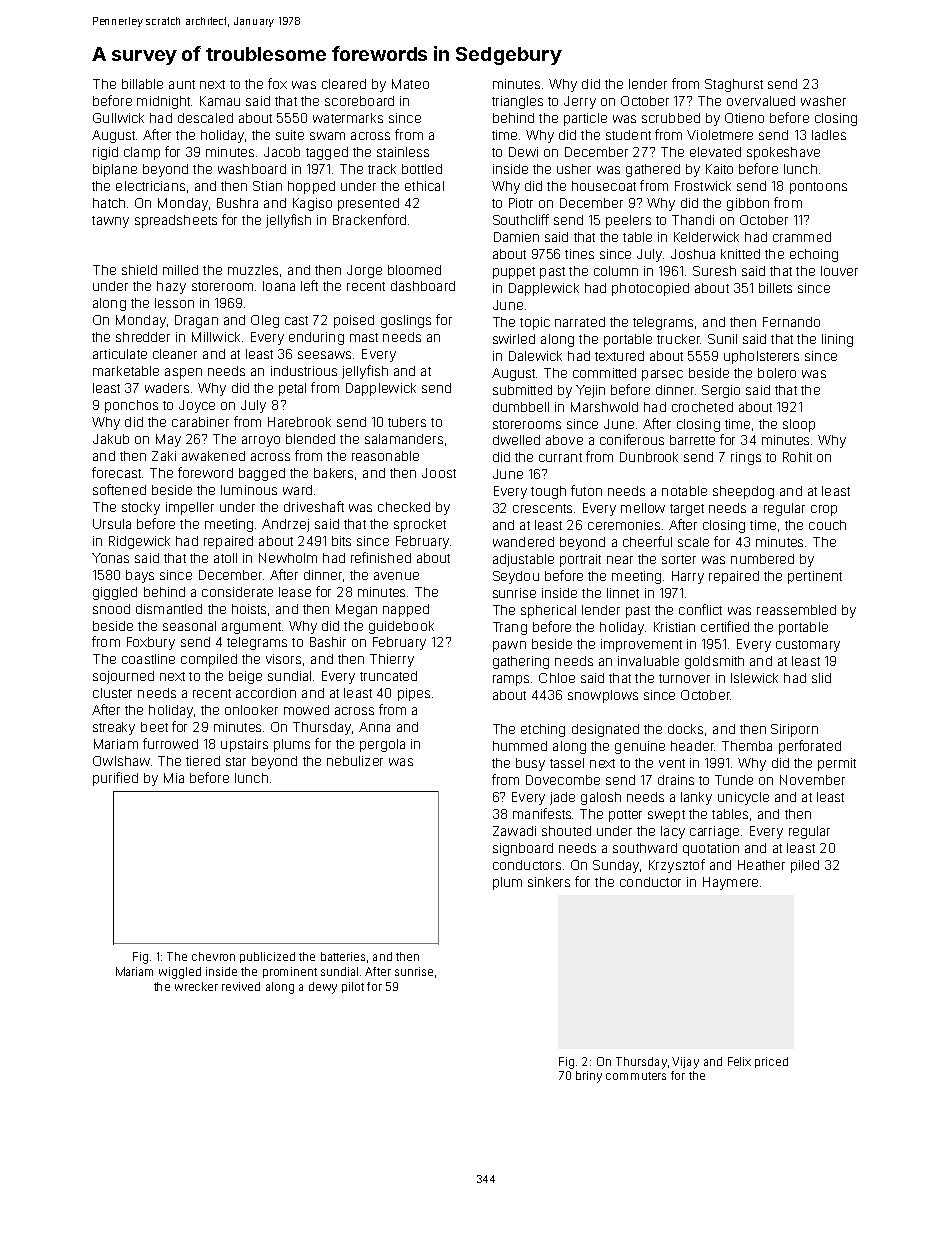 The height and width of the screenshot is (1233, 952). I want to click on wrecker, so click(196, 986).
